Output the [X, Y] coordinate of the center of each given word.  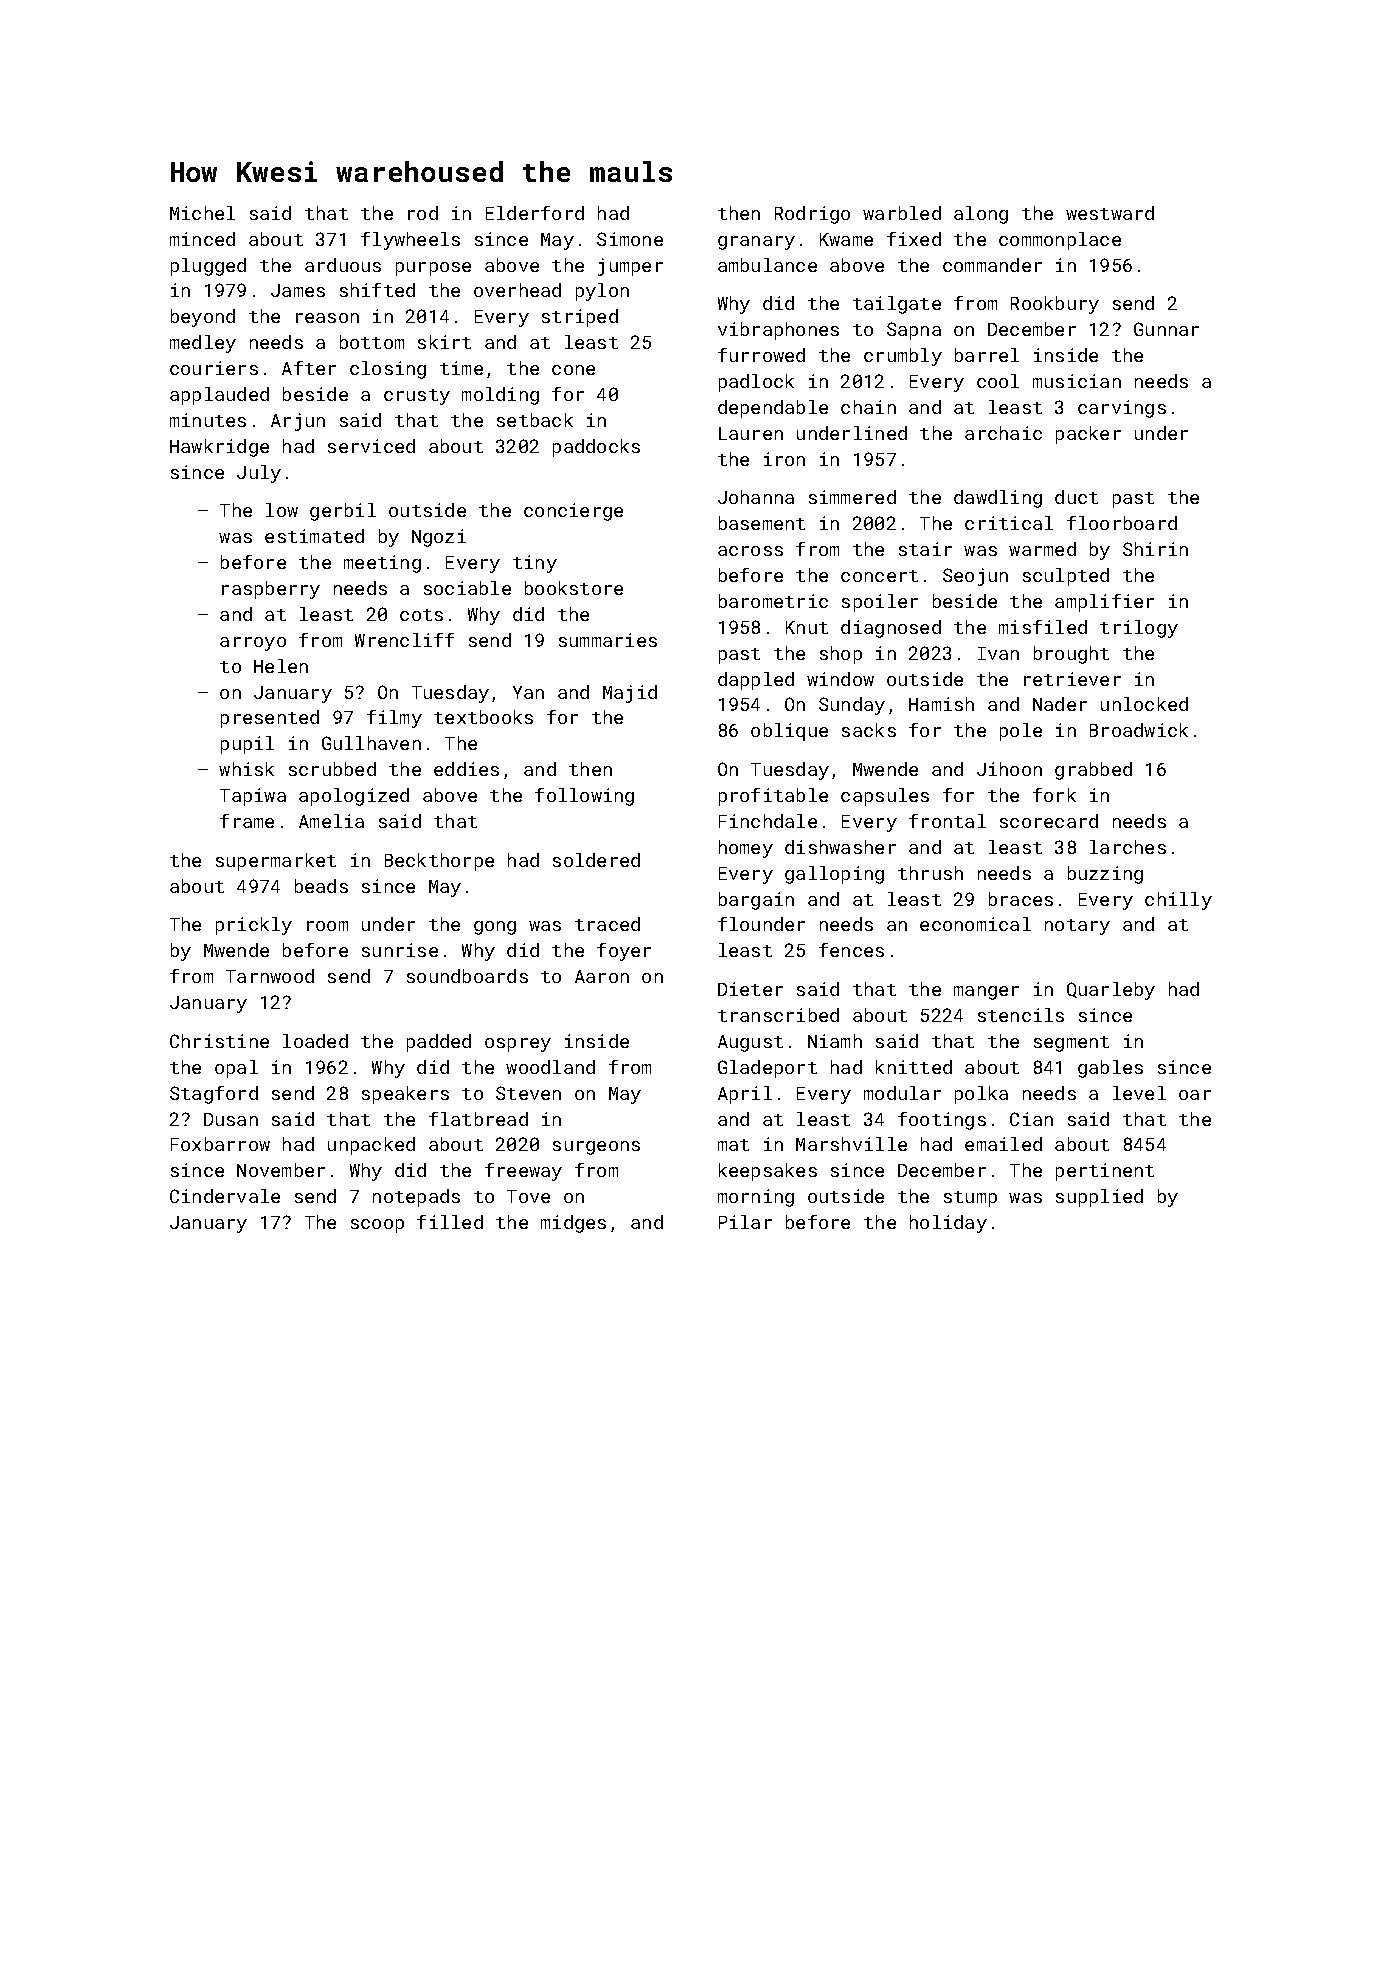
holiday [948, 1224]
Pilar [745, 1222]
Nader [1060, 704]
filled [450, 1222]
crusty [417, 397]
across [750, 551]
